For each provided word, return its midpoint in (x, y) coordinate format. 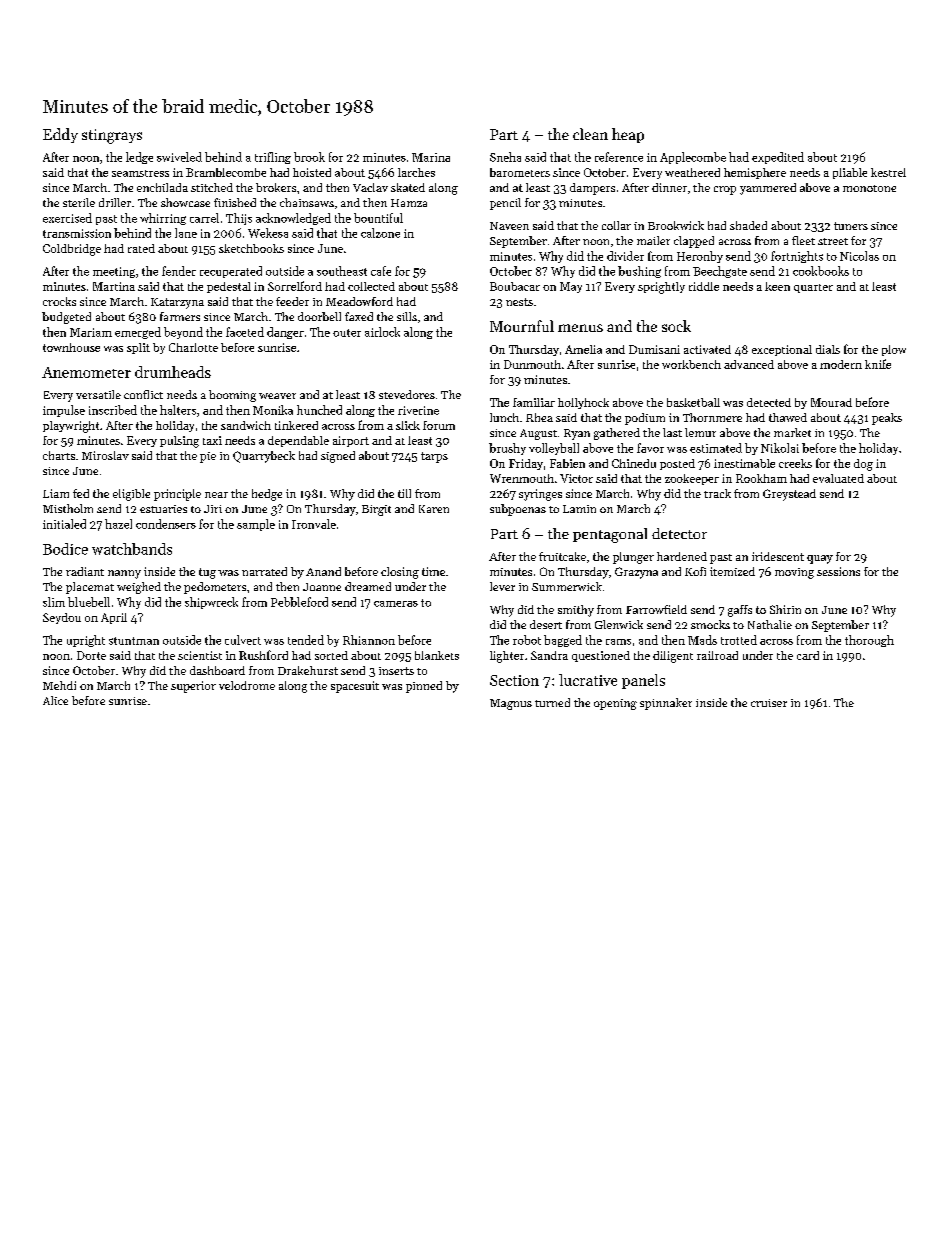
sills (407, 316)
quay (820, 559)
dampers (592, 189)
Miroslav (105, 455)
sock (676, 326)
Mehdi (59, 685)
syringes (540, 495)
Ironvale (314, 524)
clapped (694, 242)
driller (115, 202)
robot (527, 640)
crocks (59, 301)
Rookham (761, 478)
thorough (869, 641)
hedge (267, 495)
